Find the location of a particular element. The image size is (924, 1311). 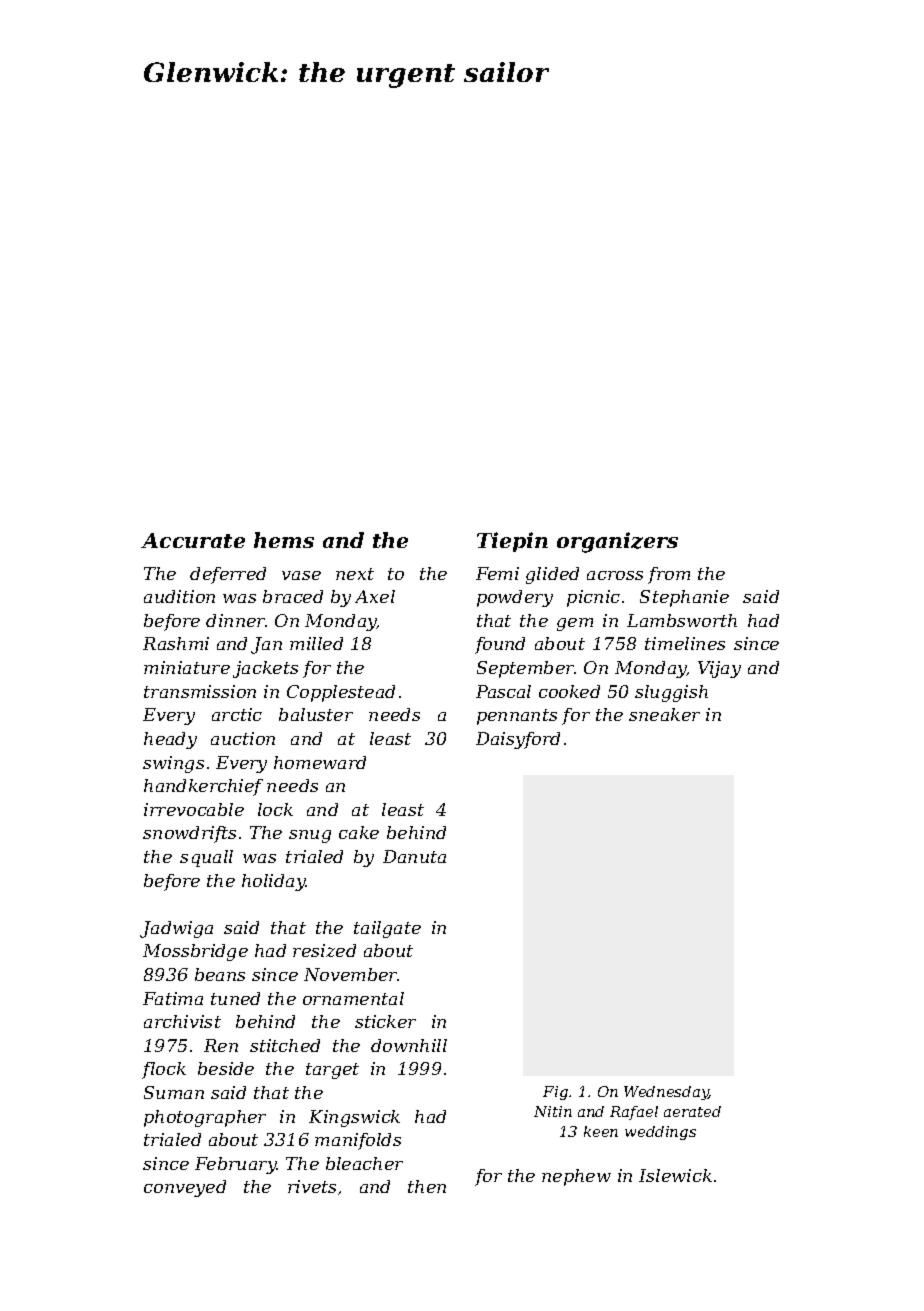

organizers is located at coordinates (617, 542).
